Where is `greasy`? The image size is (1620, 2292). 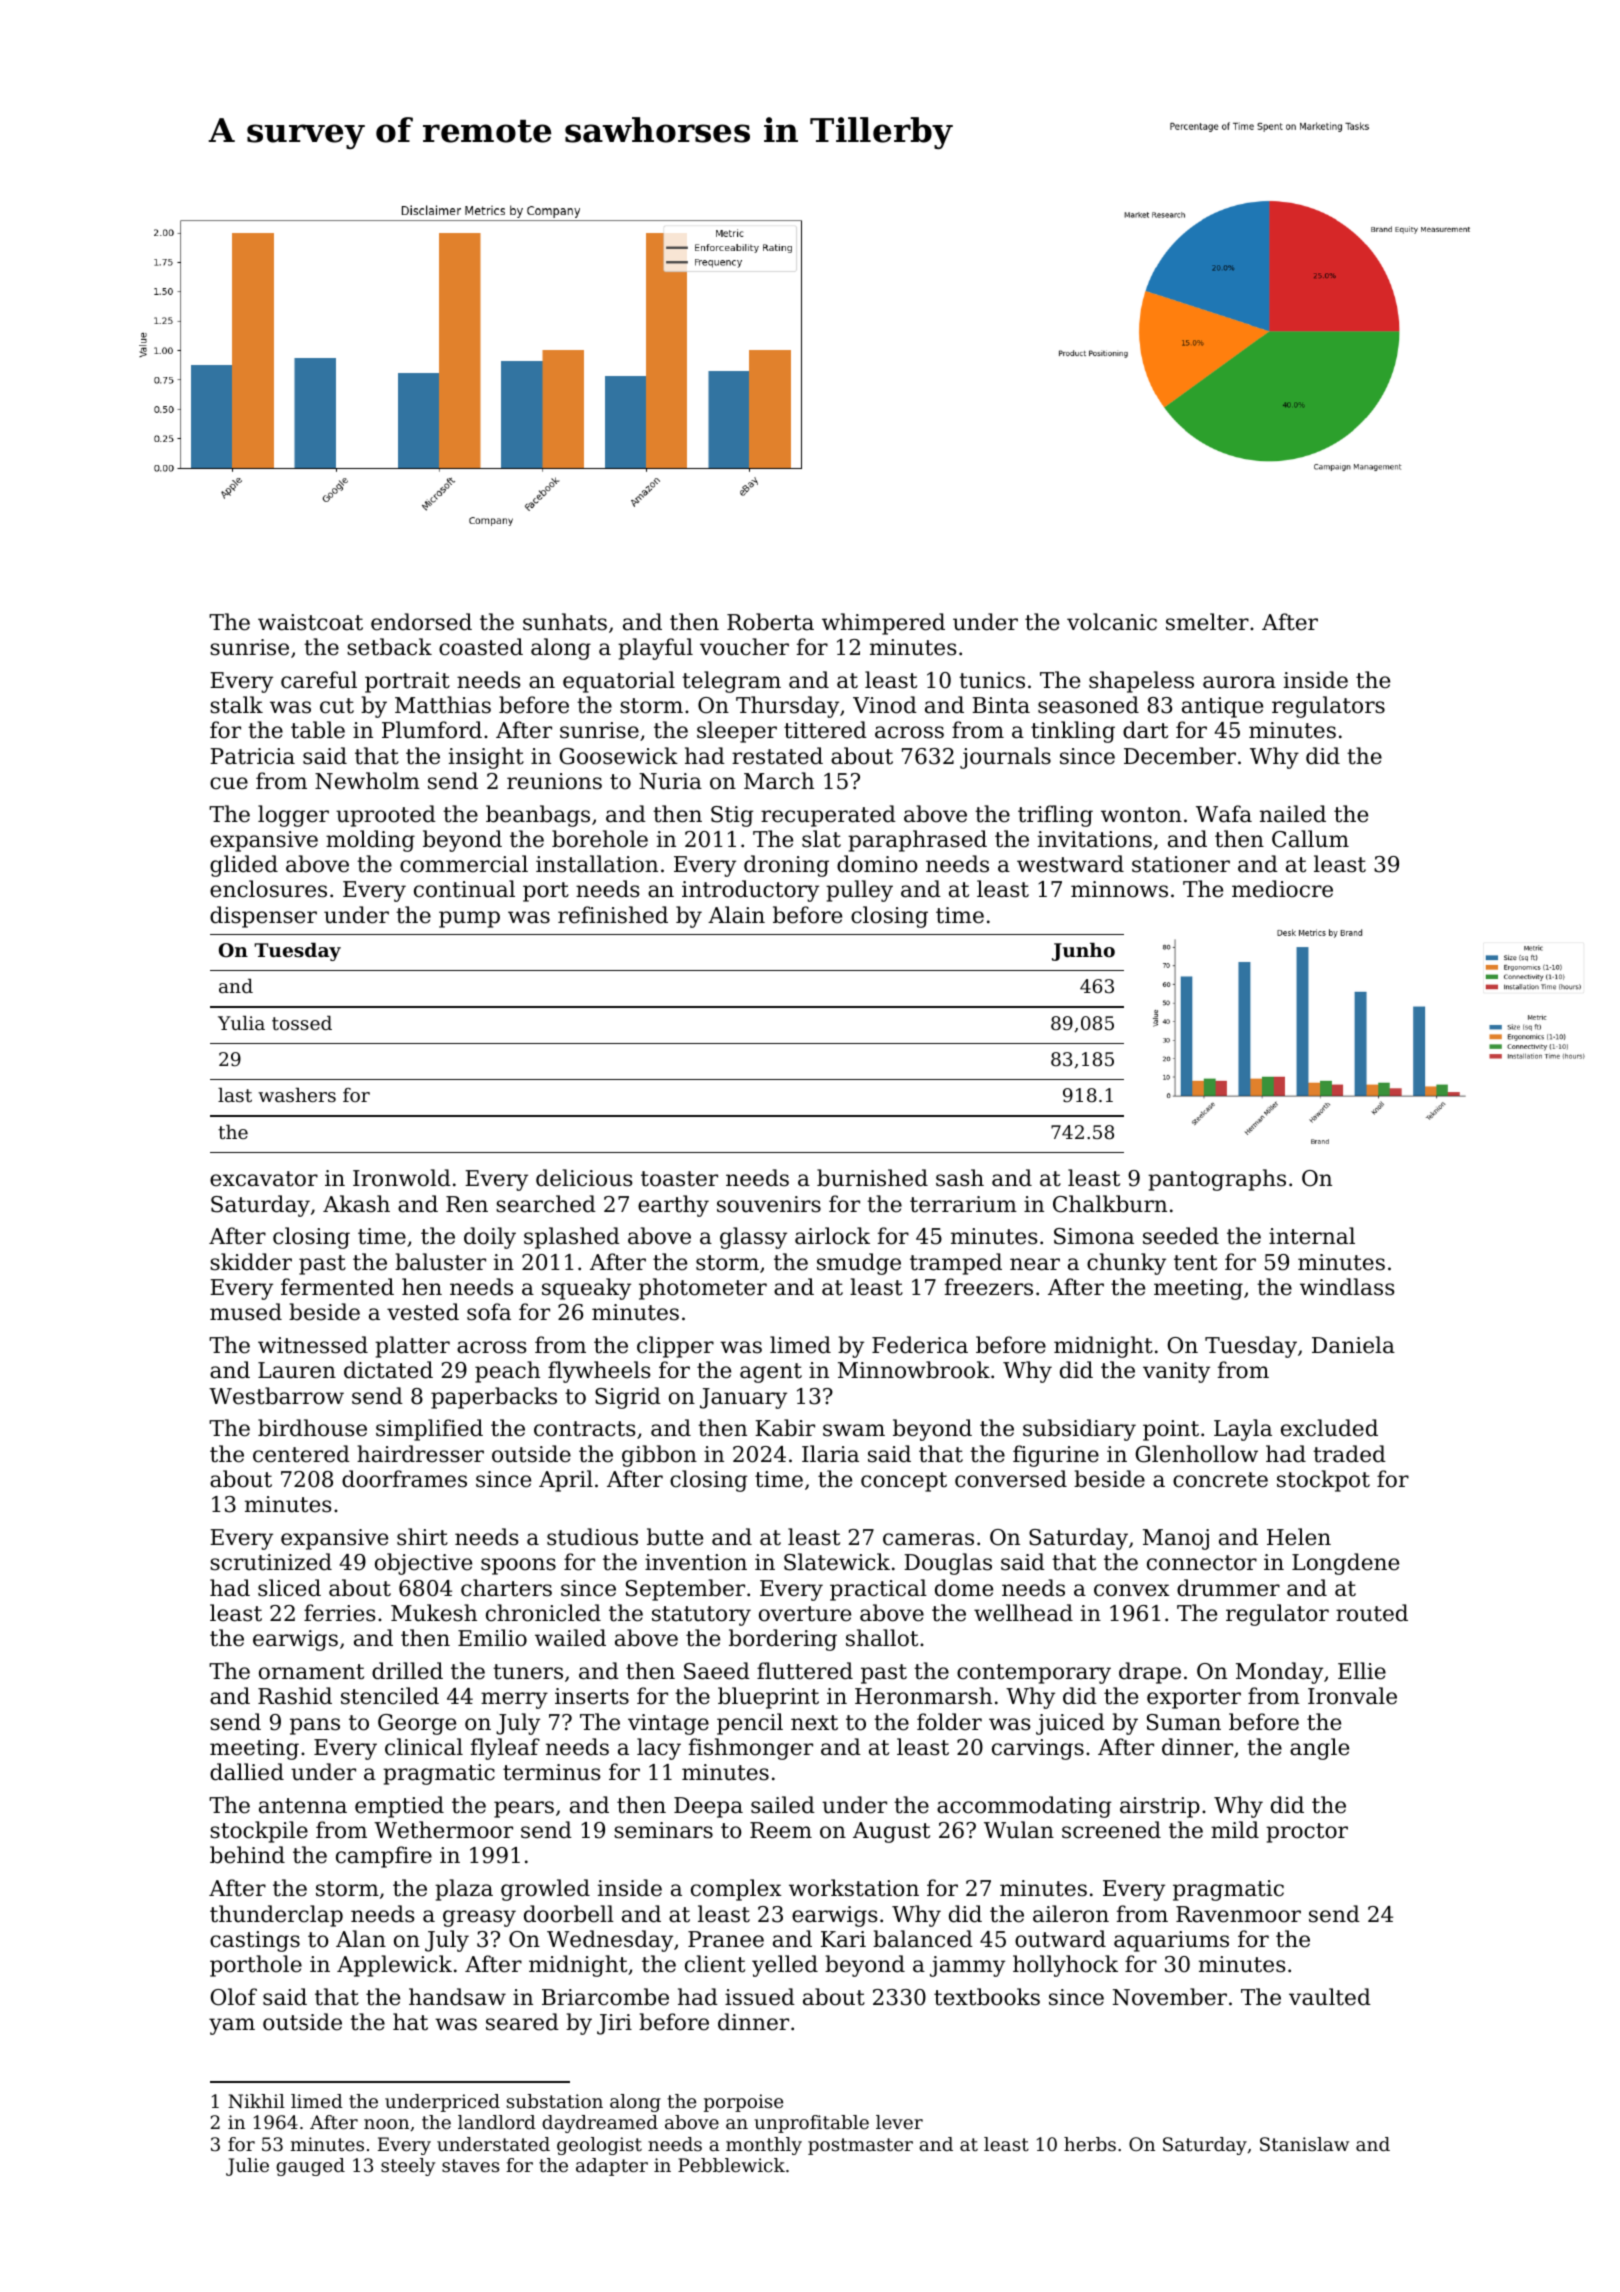
greasy is located at coordinates (479, 1918).
